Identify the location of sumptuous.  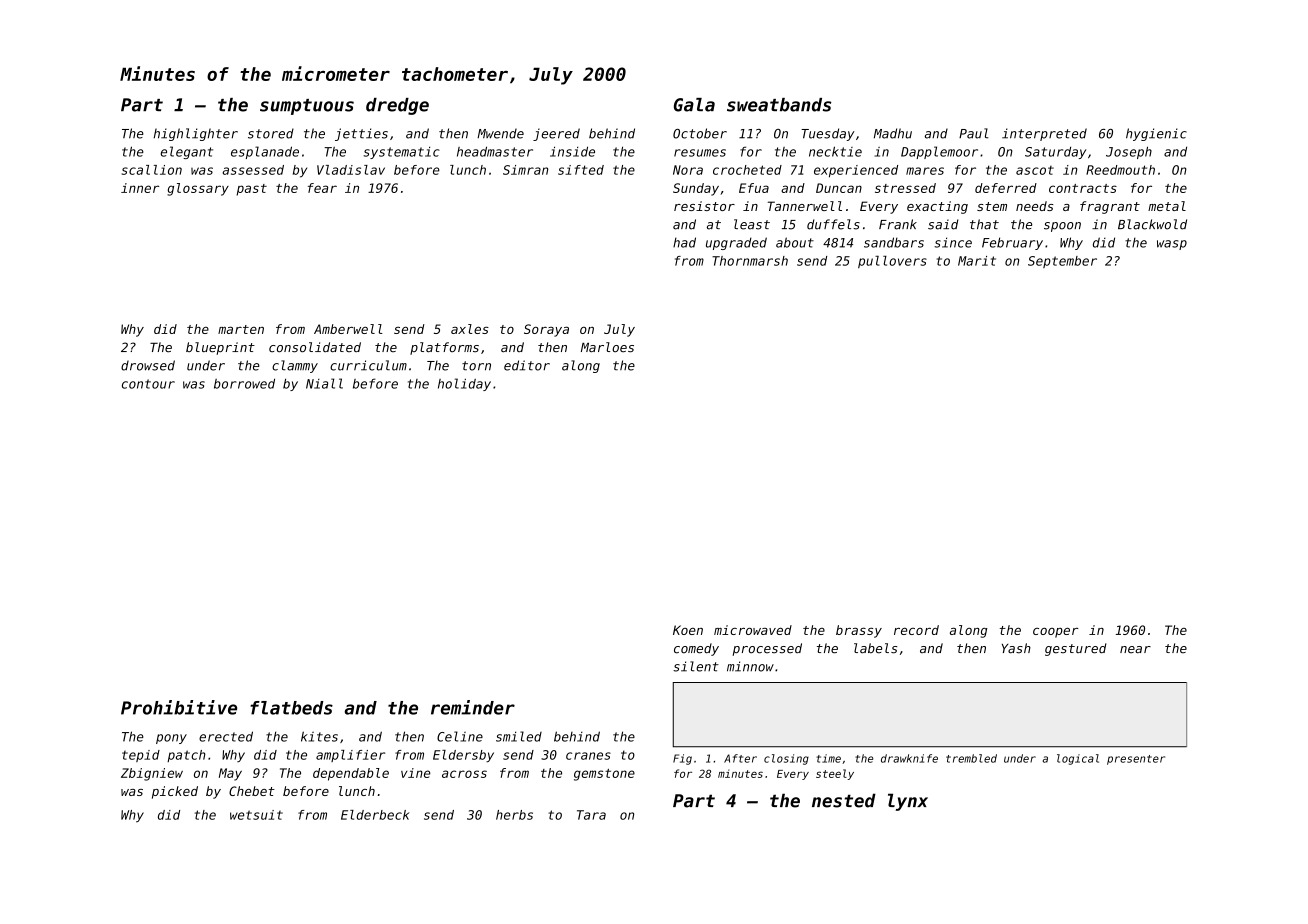
(307, 107).
